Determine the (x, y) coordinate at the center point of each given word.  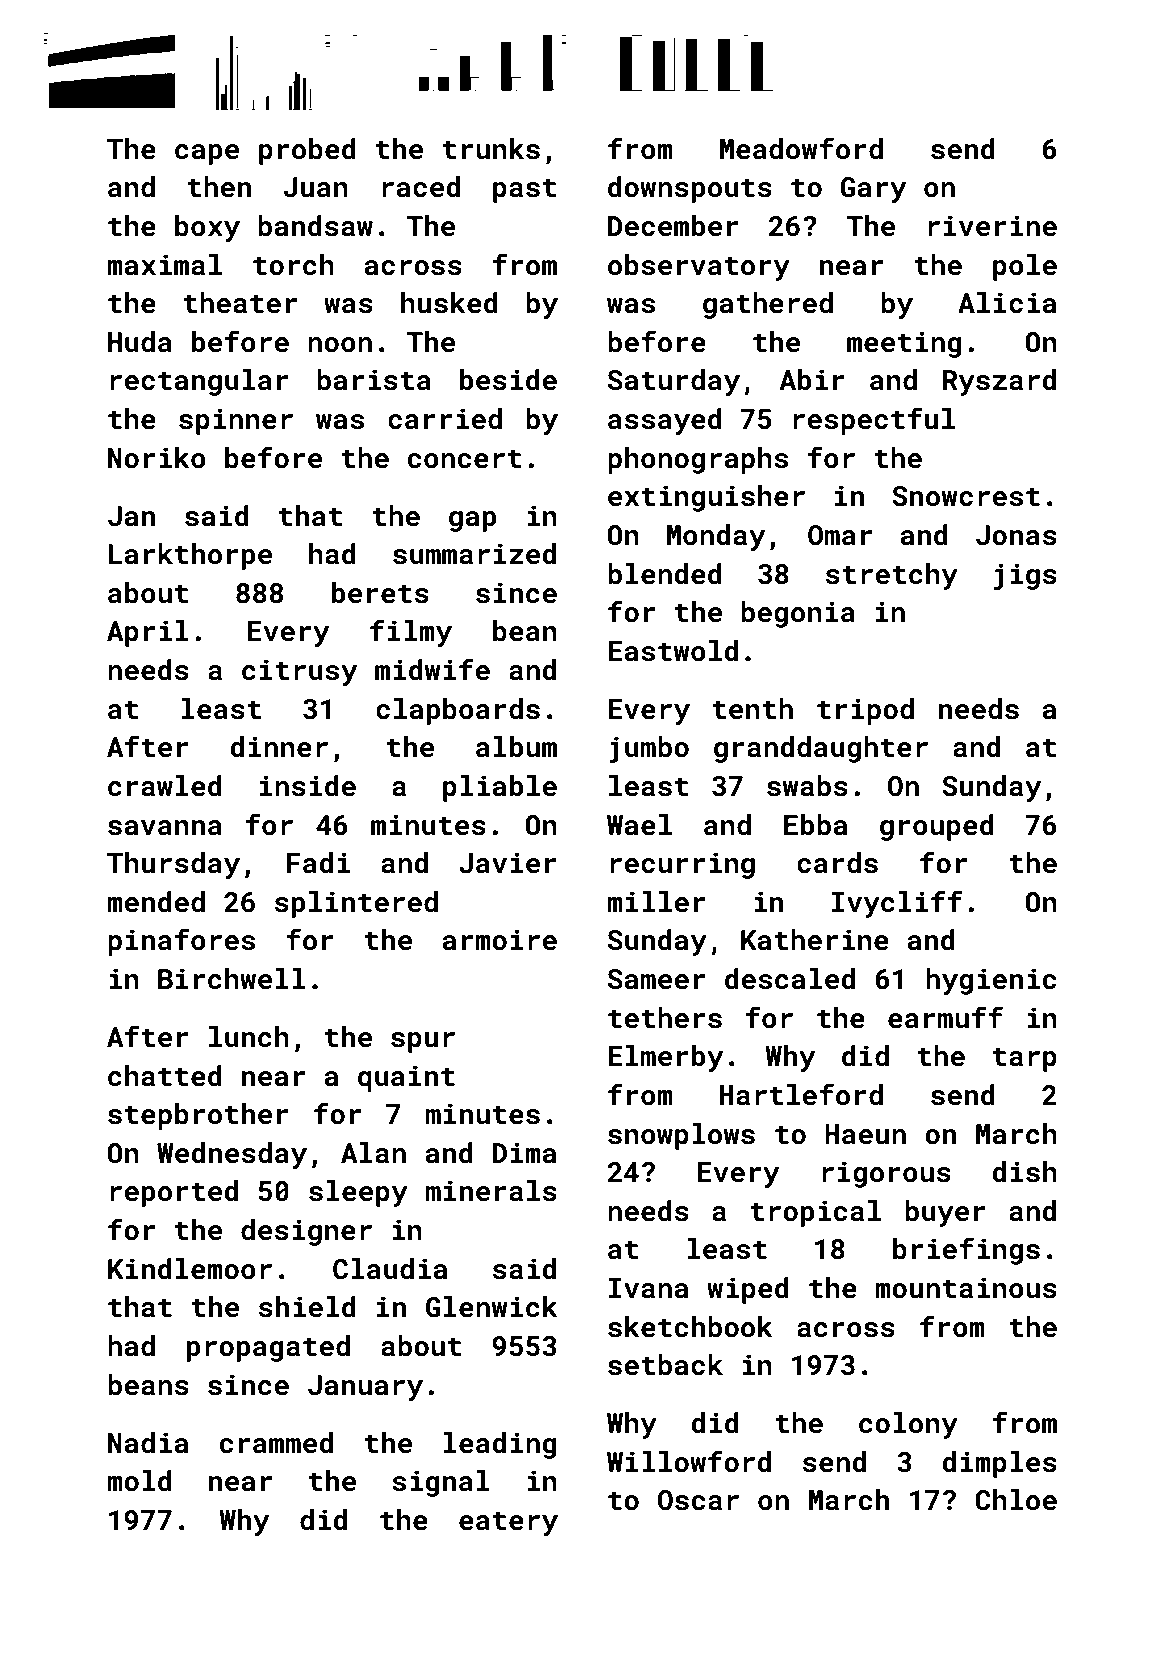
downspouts (690, 189)
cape (207, 154)
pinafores (181, 942)
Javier (508, 863)
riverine (992, 226)
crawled (165, 786)
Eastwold (673, 651)
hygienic (991, 981)
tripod (865, 711)
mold (139, 1481)
